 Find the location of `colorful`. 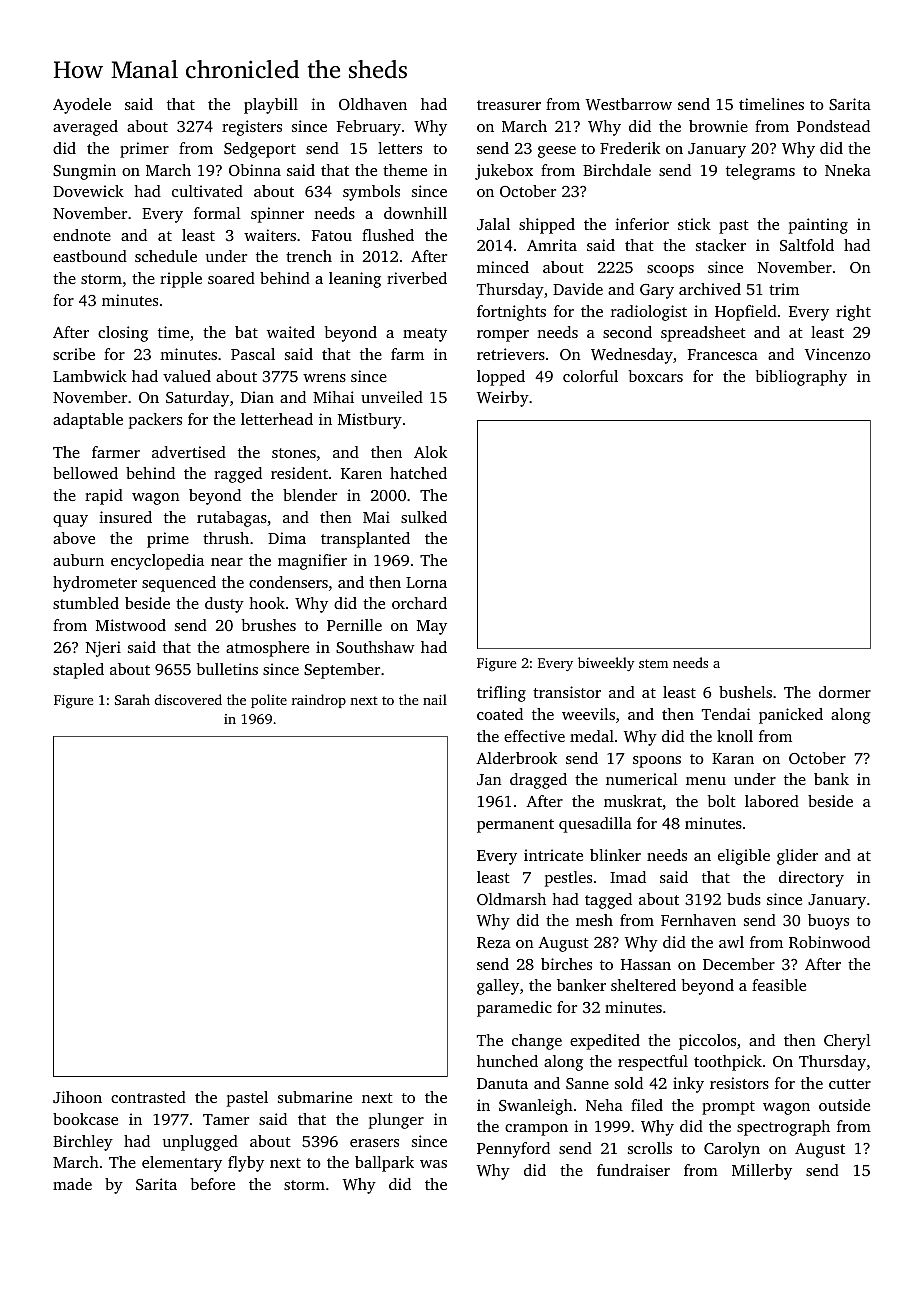

colorful is located at coordinates (590, 376).
